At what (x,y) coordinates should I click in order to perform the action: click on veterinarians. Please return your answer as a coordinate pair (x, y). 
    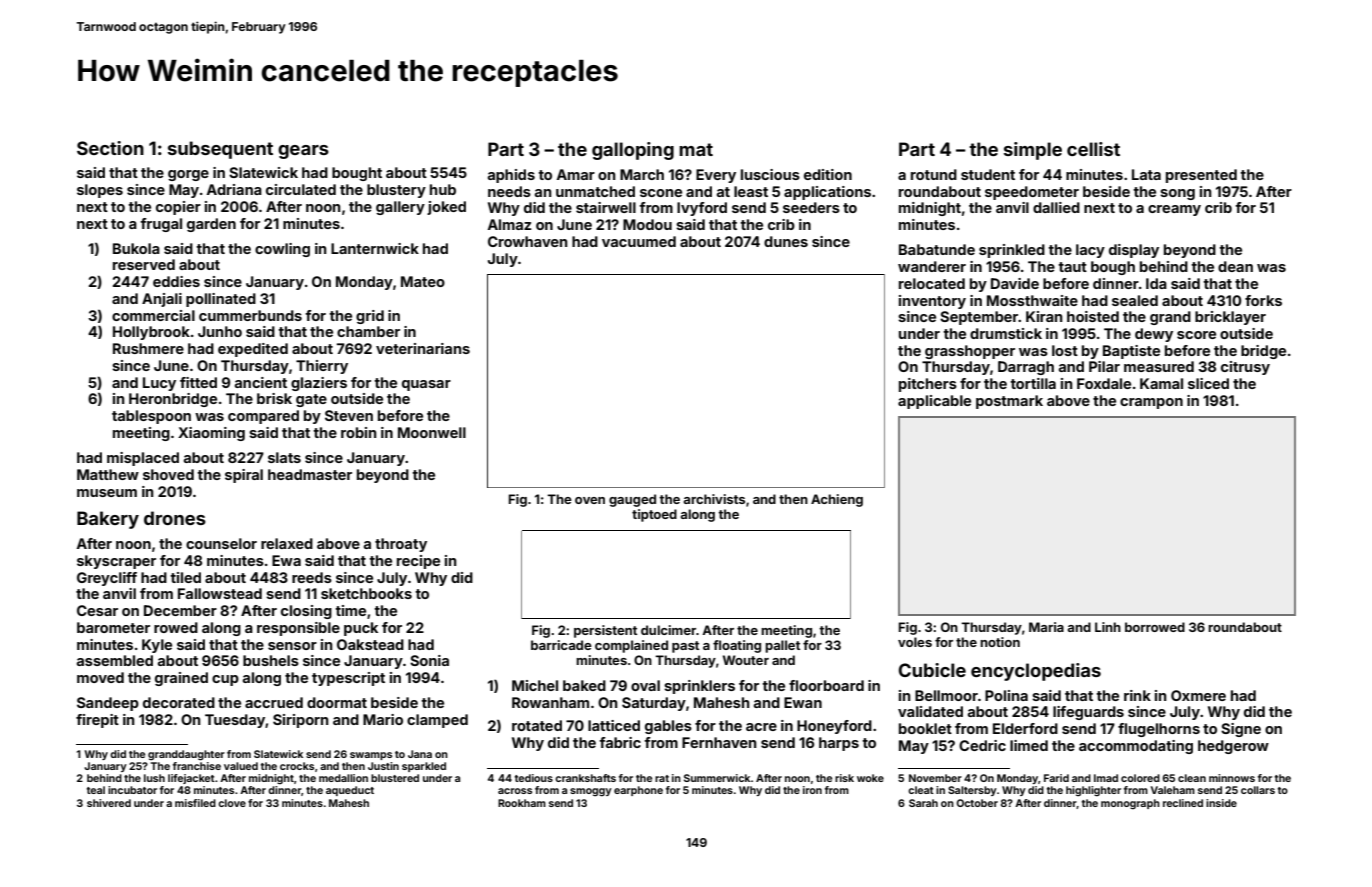
    Looking at the image, I should click on (423, 348).
